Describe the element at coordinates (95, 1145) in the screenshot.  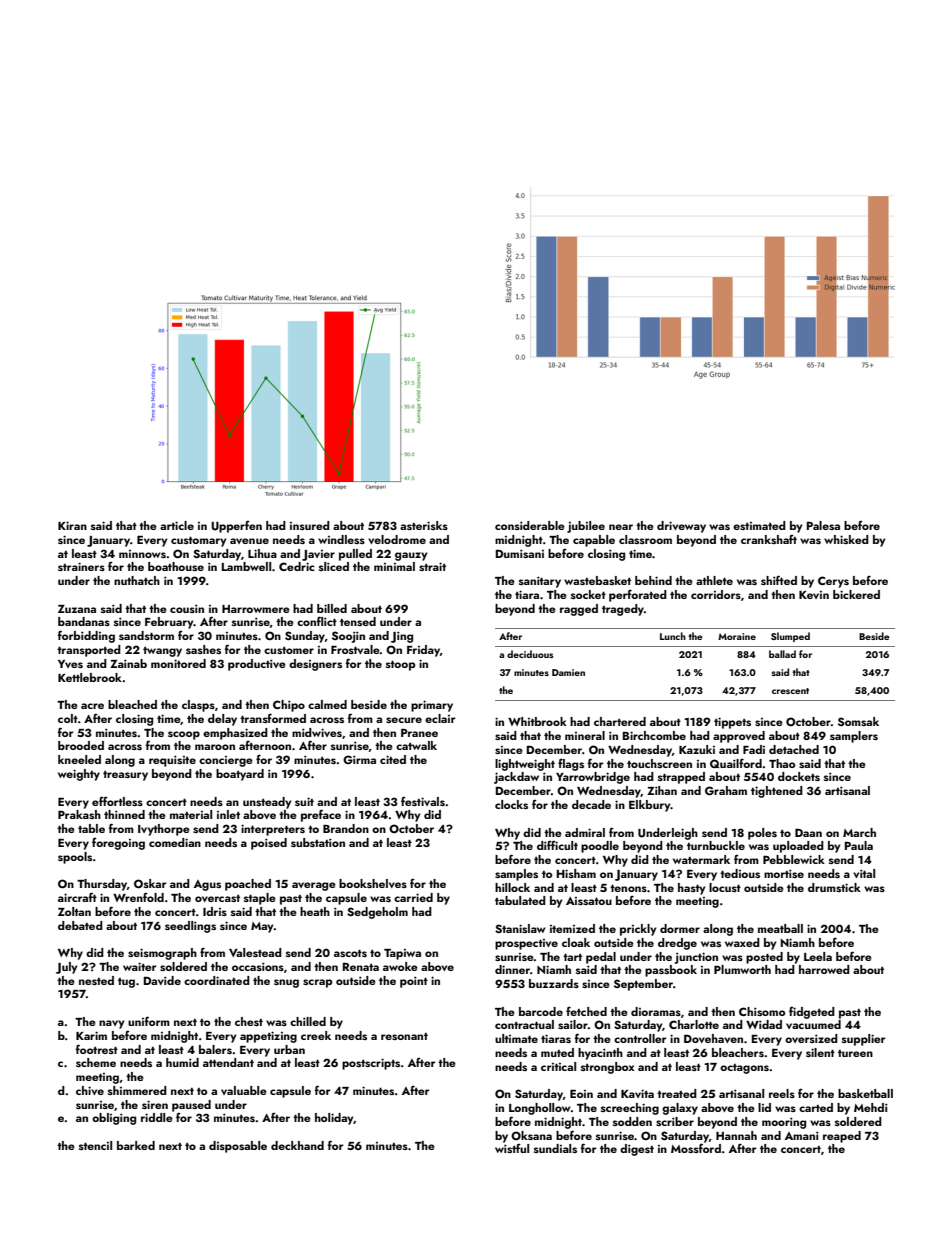
I see `stencil` at that location.
